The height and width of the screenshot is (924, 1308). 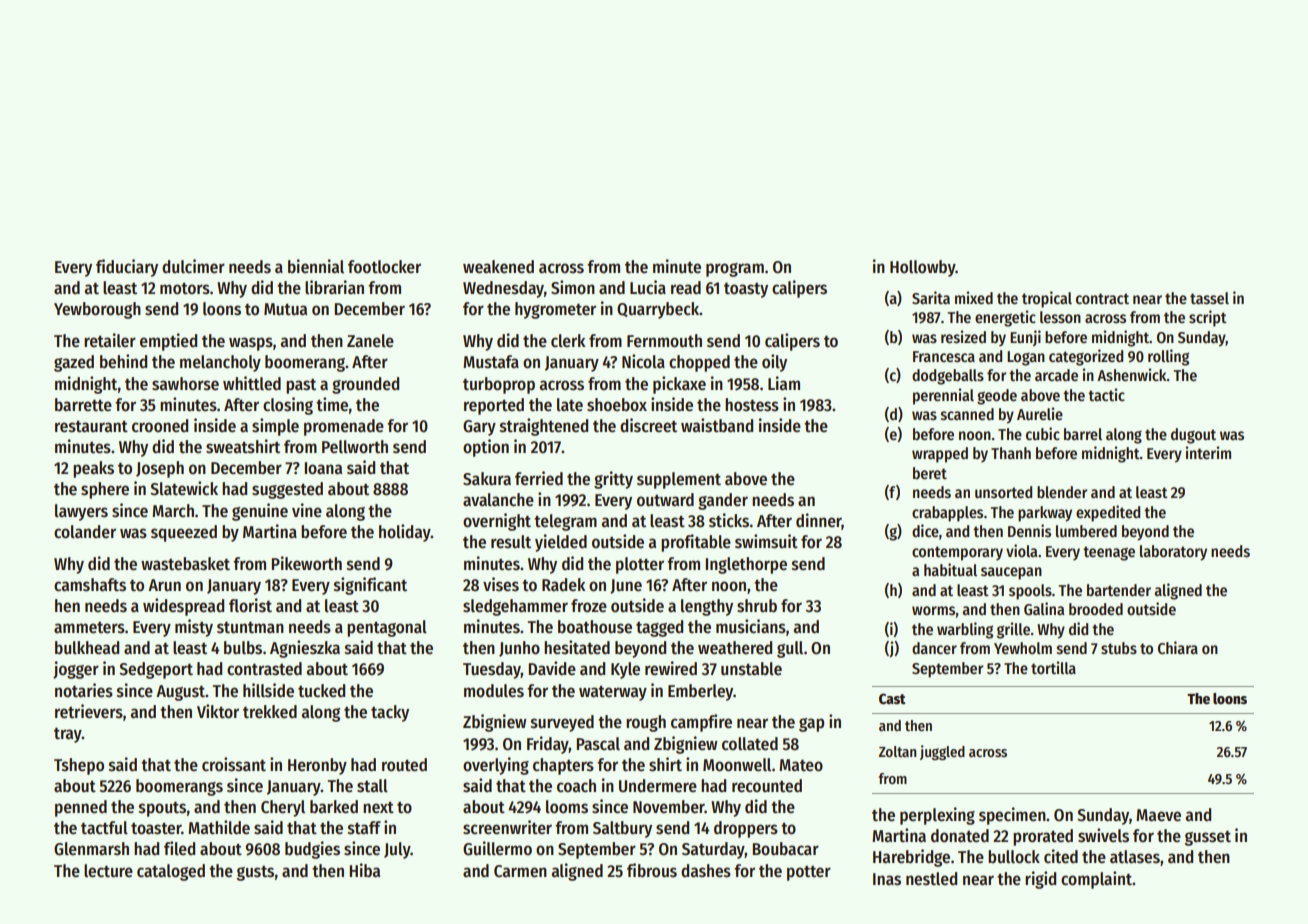 I want to click on grille, so click(x=1013, y=630).
